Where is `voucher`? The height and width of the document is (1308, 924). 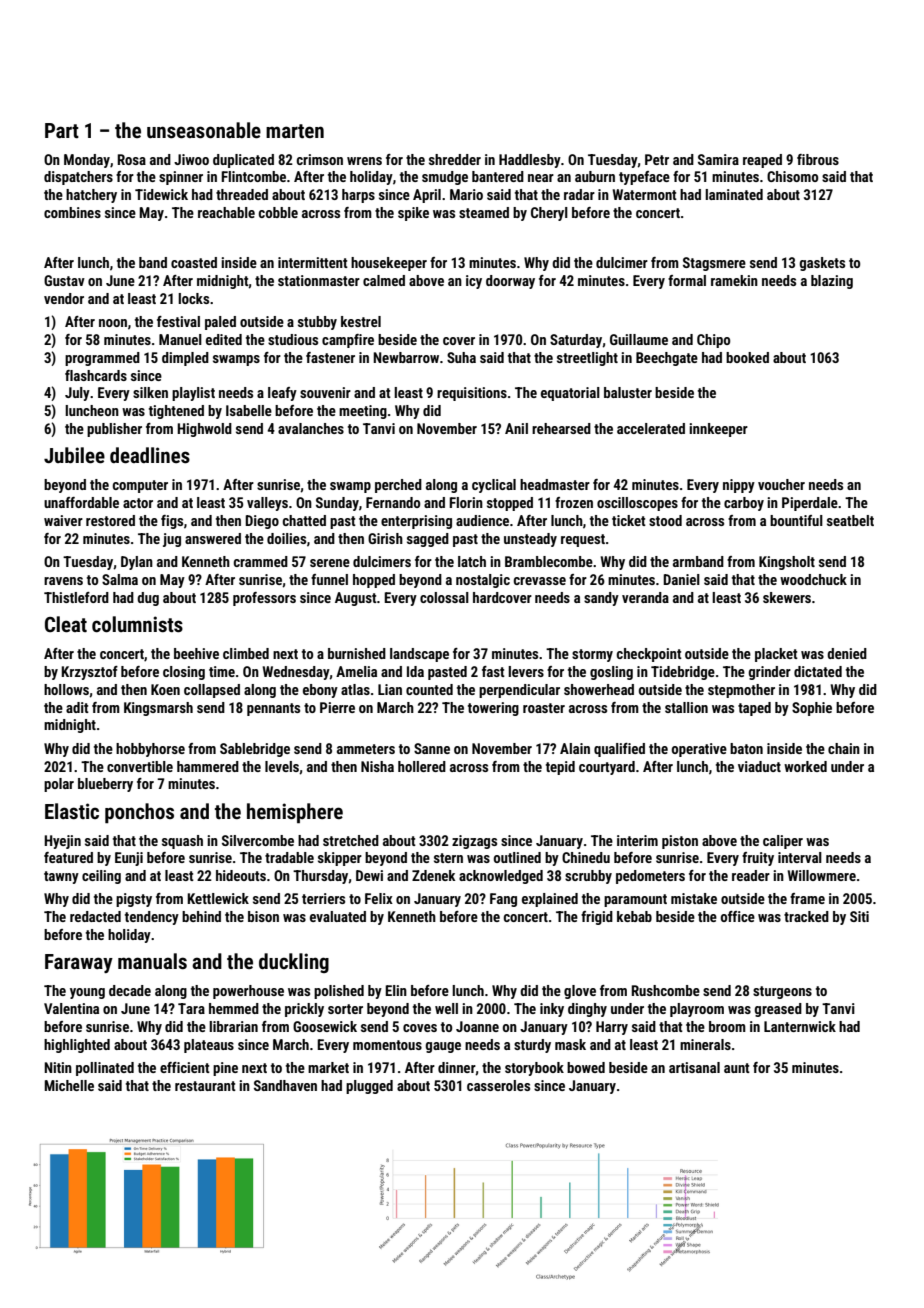 voucher is located at coordinates (781, 484).
